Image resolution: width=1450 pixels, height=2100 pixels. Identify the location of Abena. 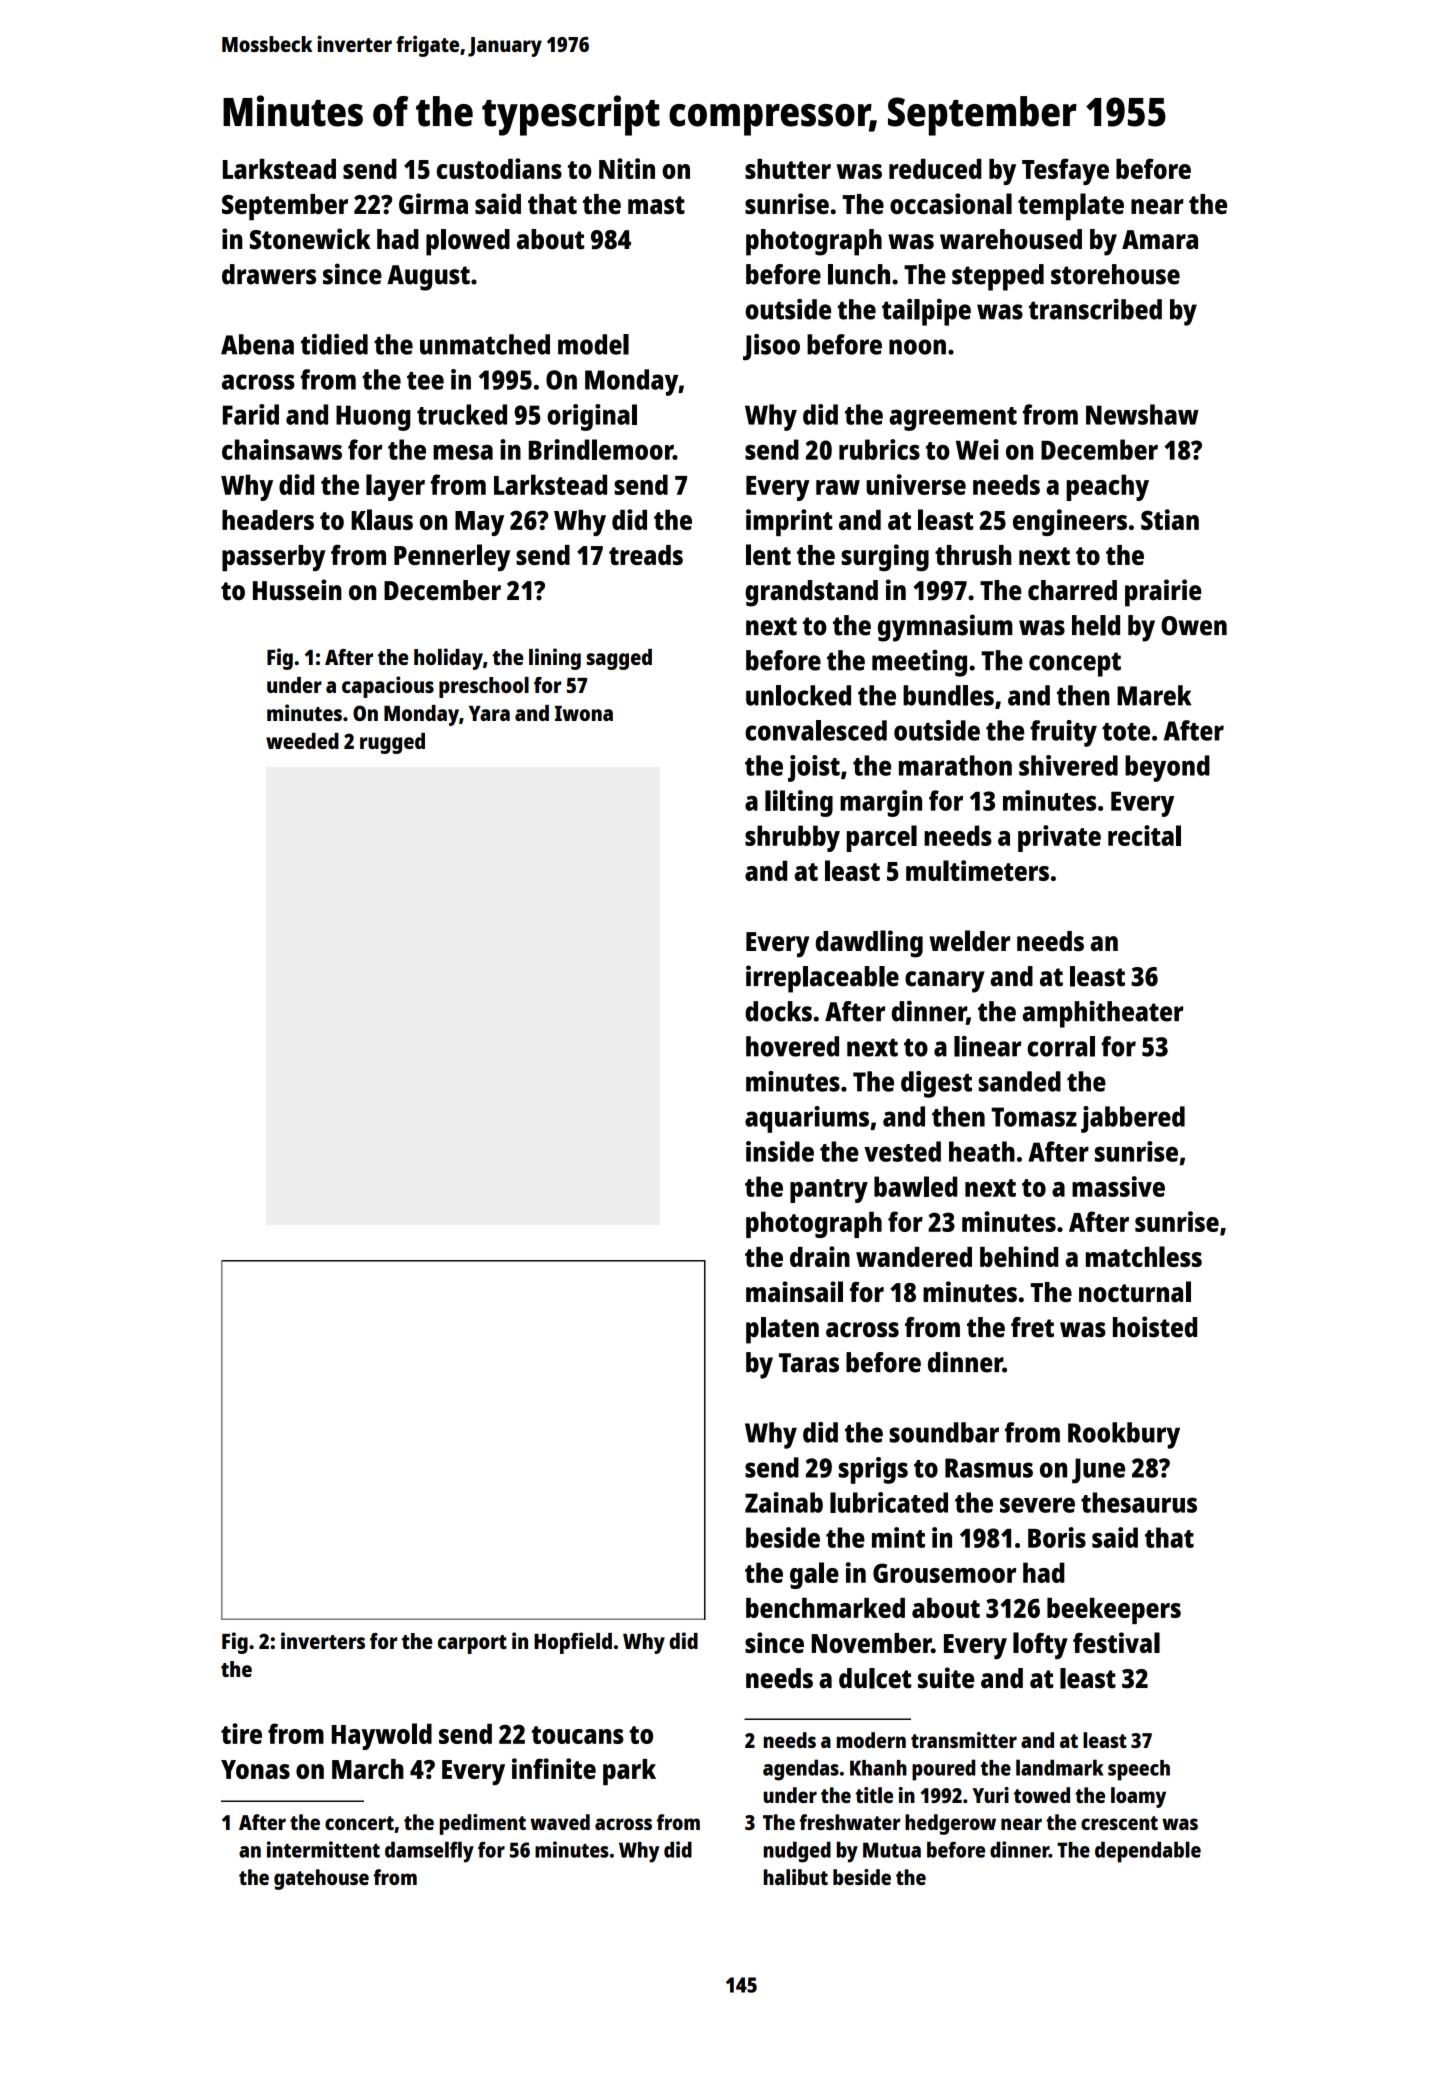
(257, 344).
